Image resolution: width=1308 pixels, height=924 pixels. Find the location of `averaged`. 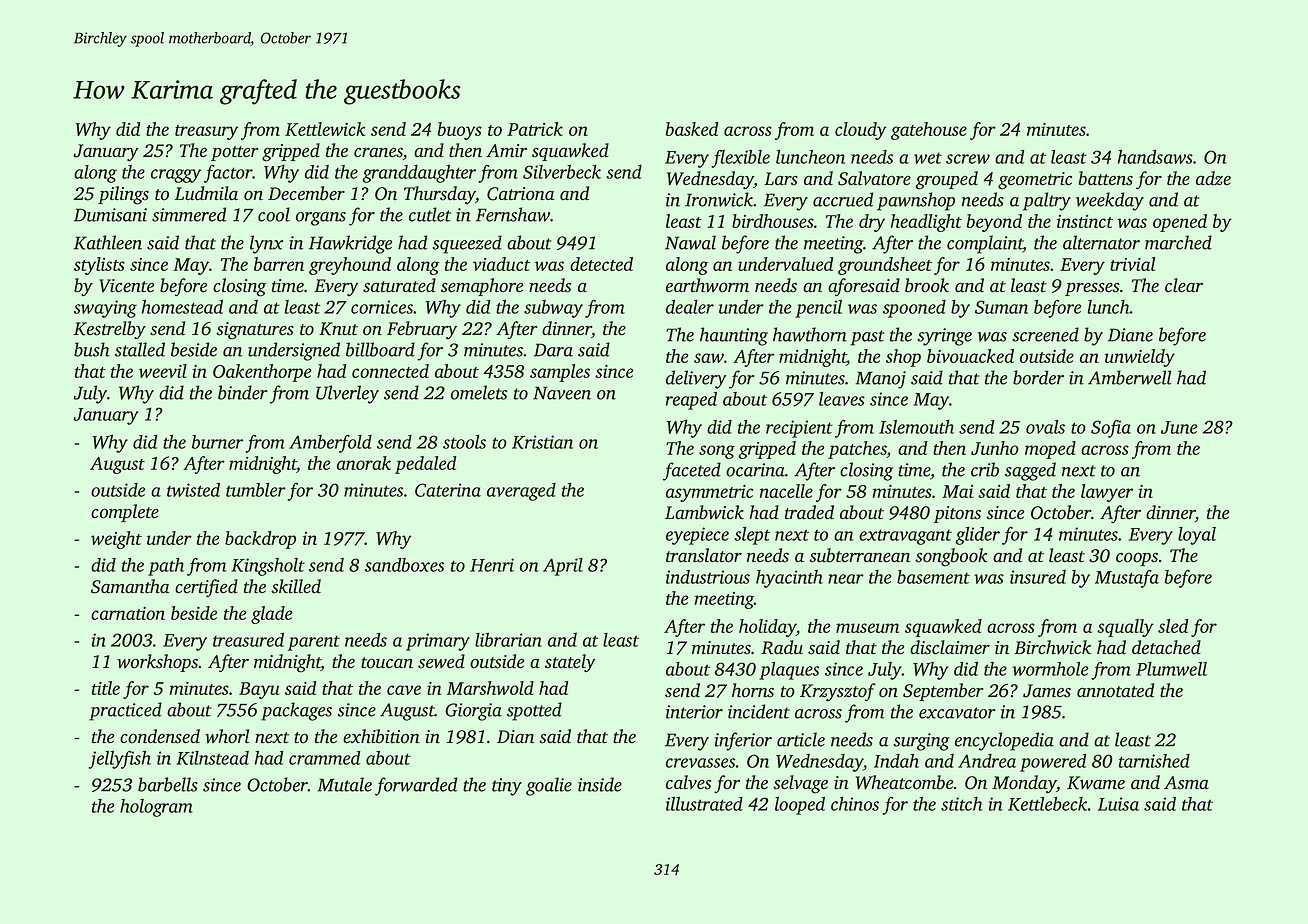

averaged is located at coordinates (521, 492).
